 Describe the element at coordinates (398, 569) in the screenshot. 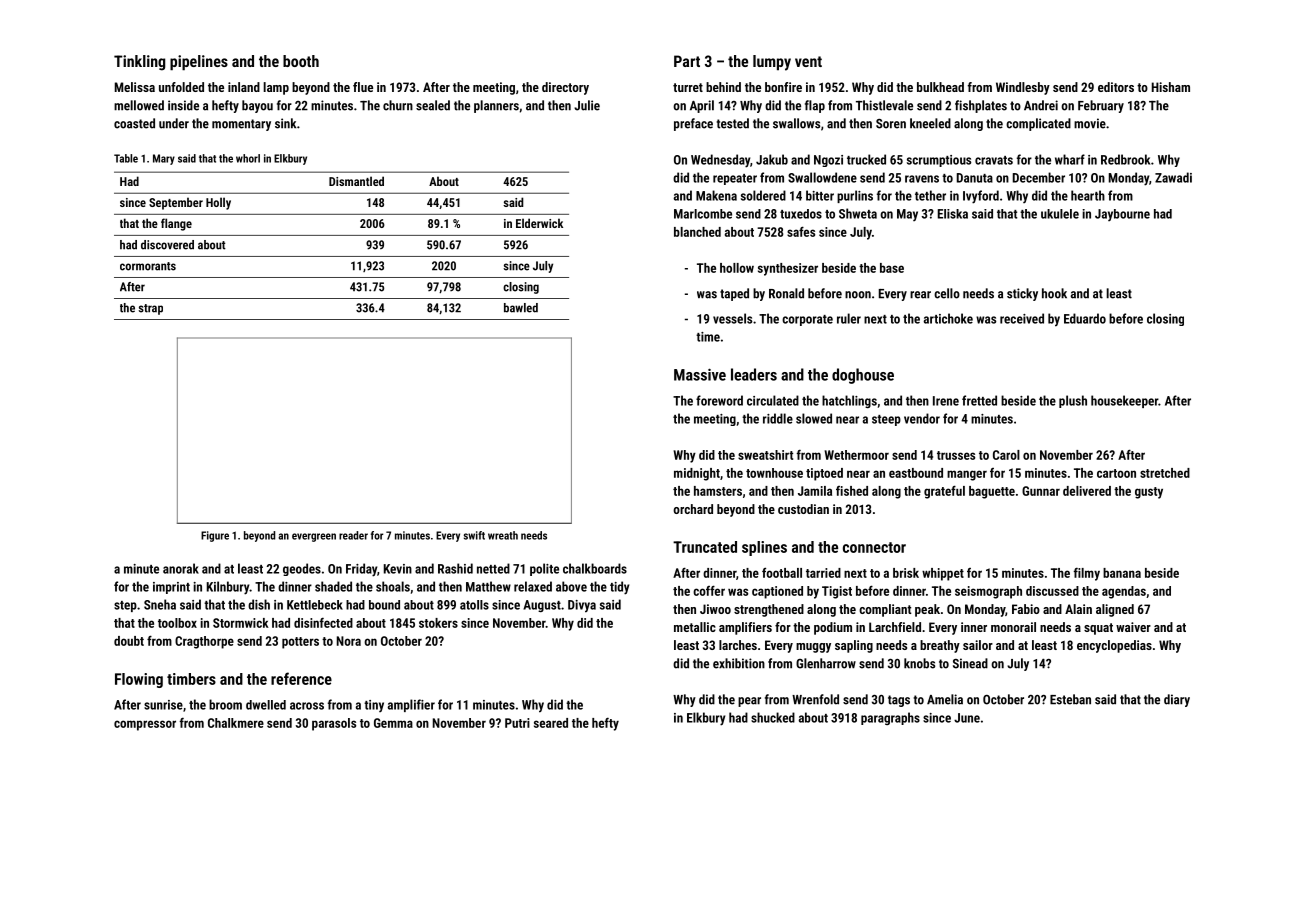

I see `Kevin` at that location.
